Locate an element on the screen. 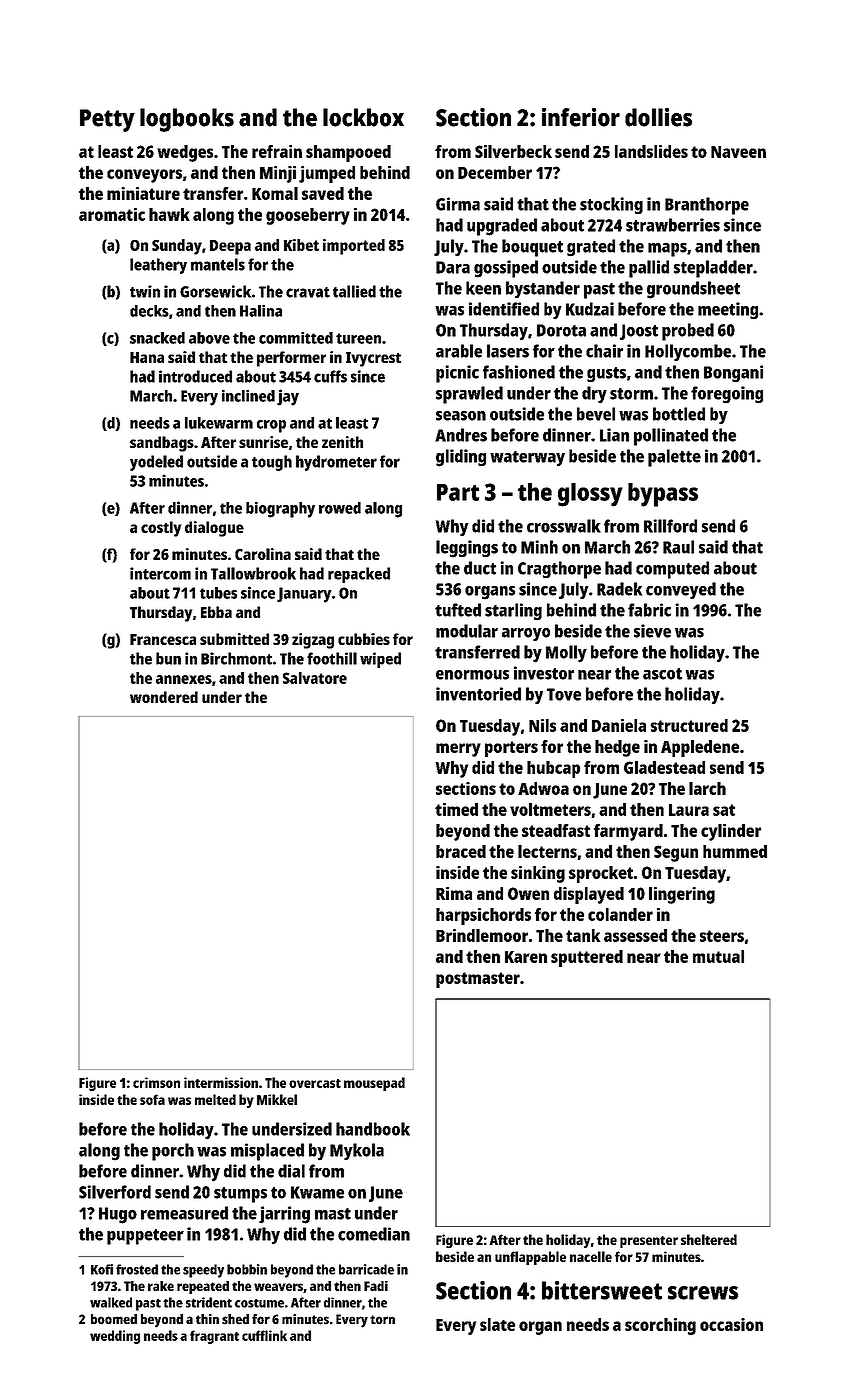 Image resolution: width=849 pixels, height=1400 pixels. cubbies is located at coordinates (364, 639).
